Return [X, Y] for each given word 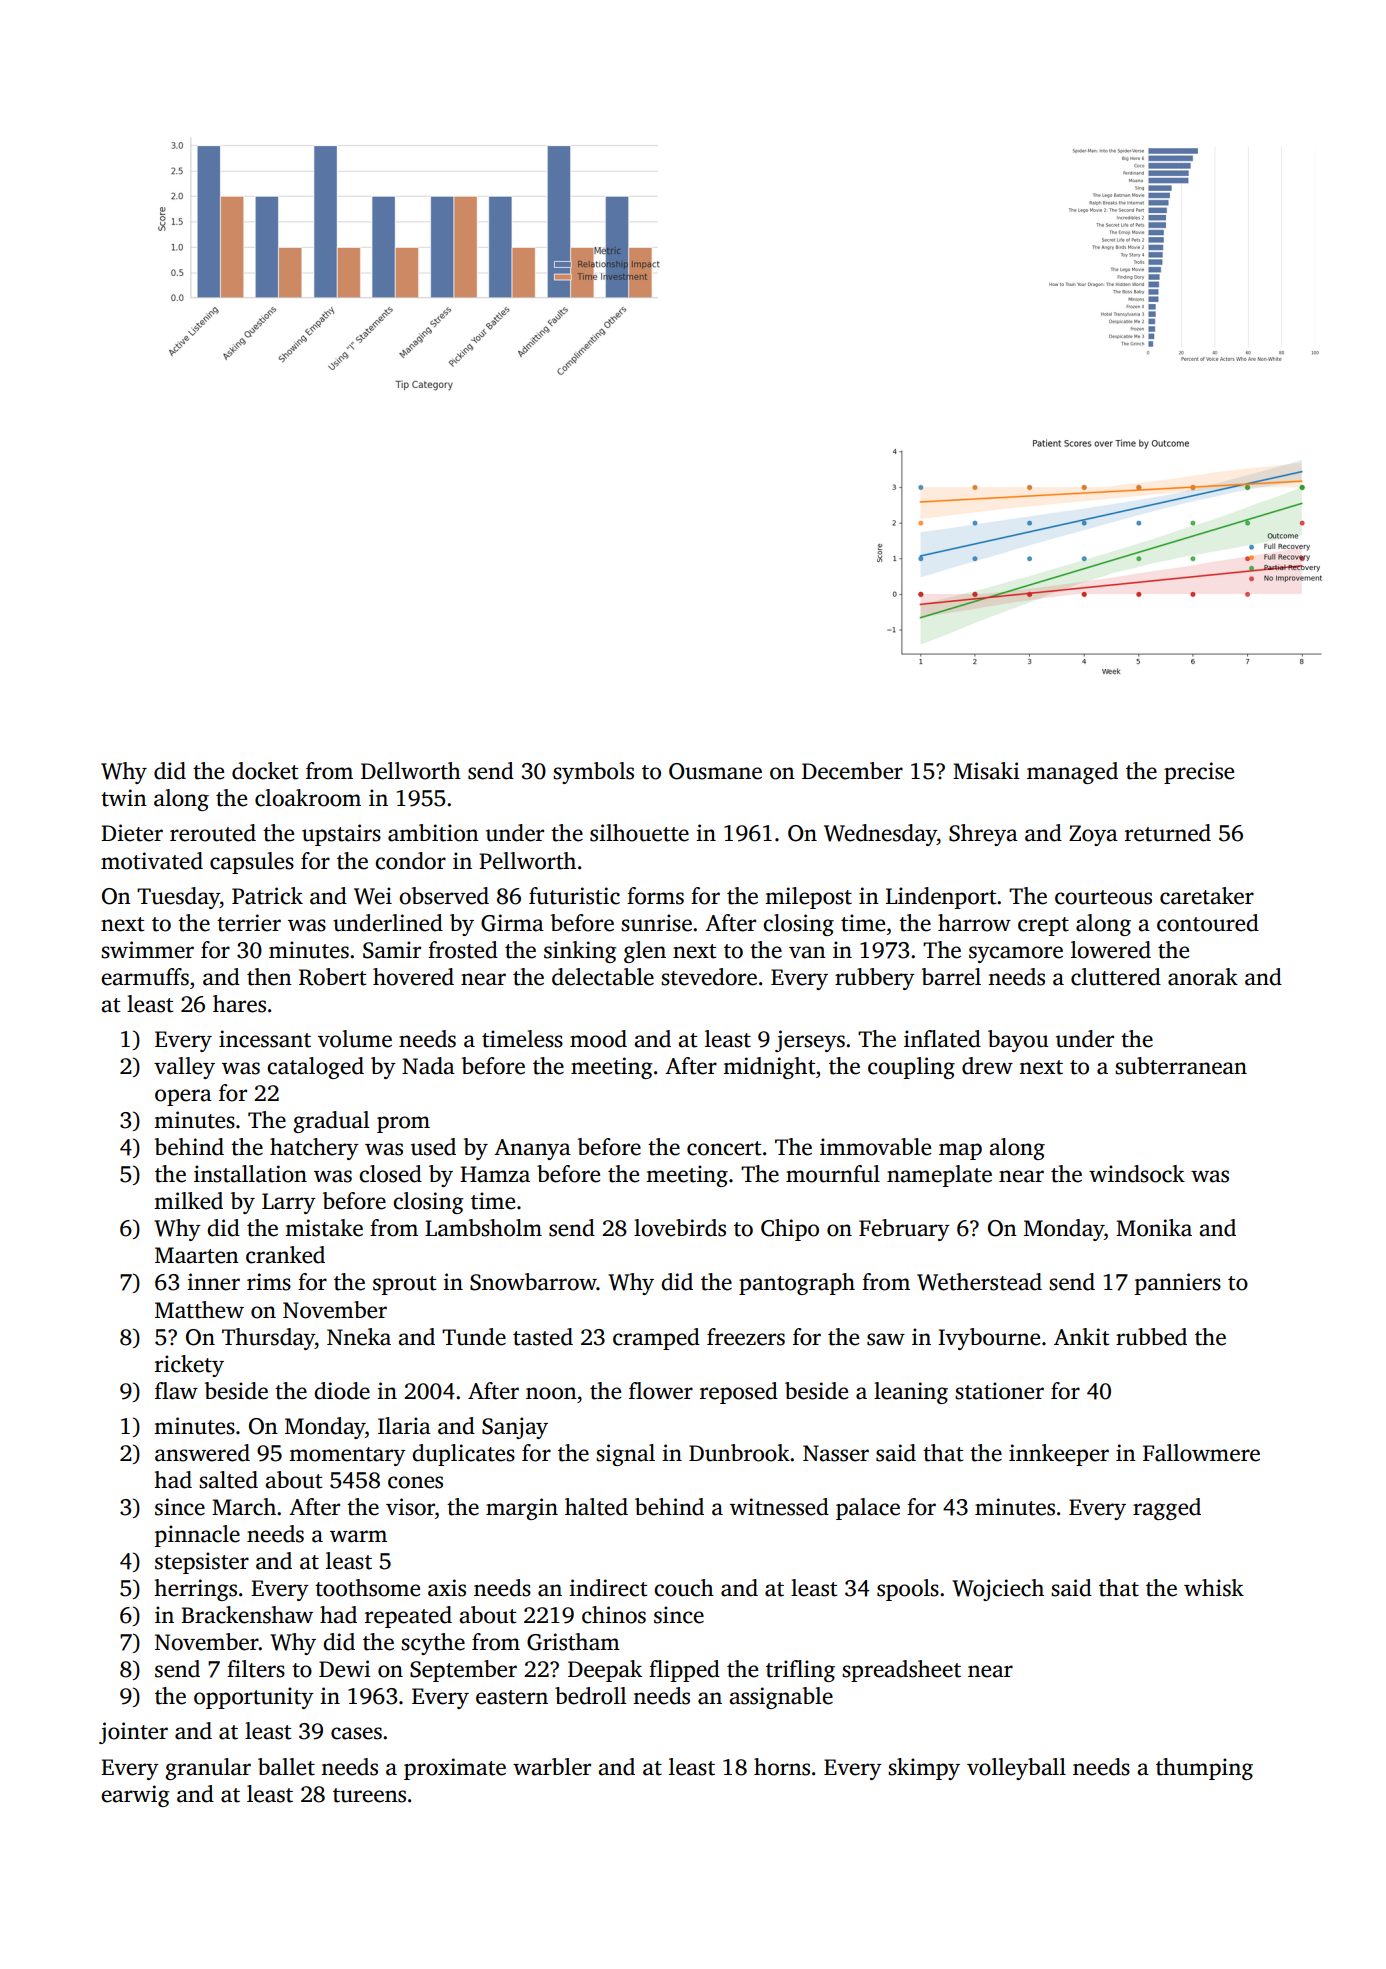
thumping [1204, 1769]
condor [410, 861]
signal [625, 1455]
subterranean [1181, 1066]
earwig [135, 1796]
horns [782, 1767]
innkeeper [1059, 1455]
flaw [176, 1391]
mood [598, 1039]
